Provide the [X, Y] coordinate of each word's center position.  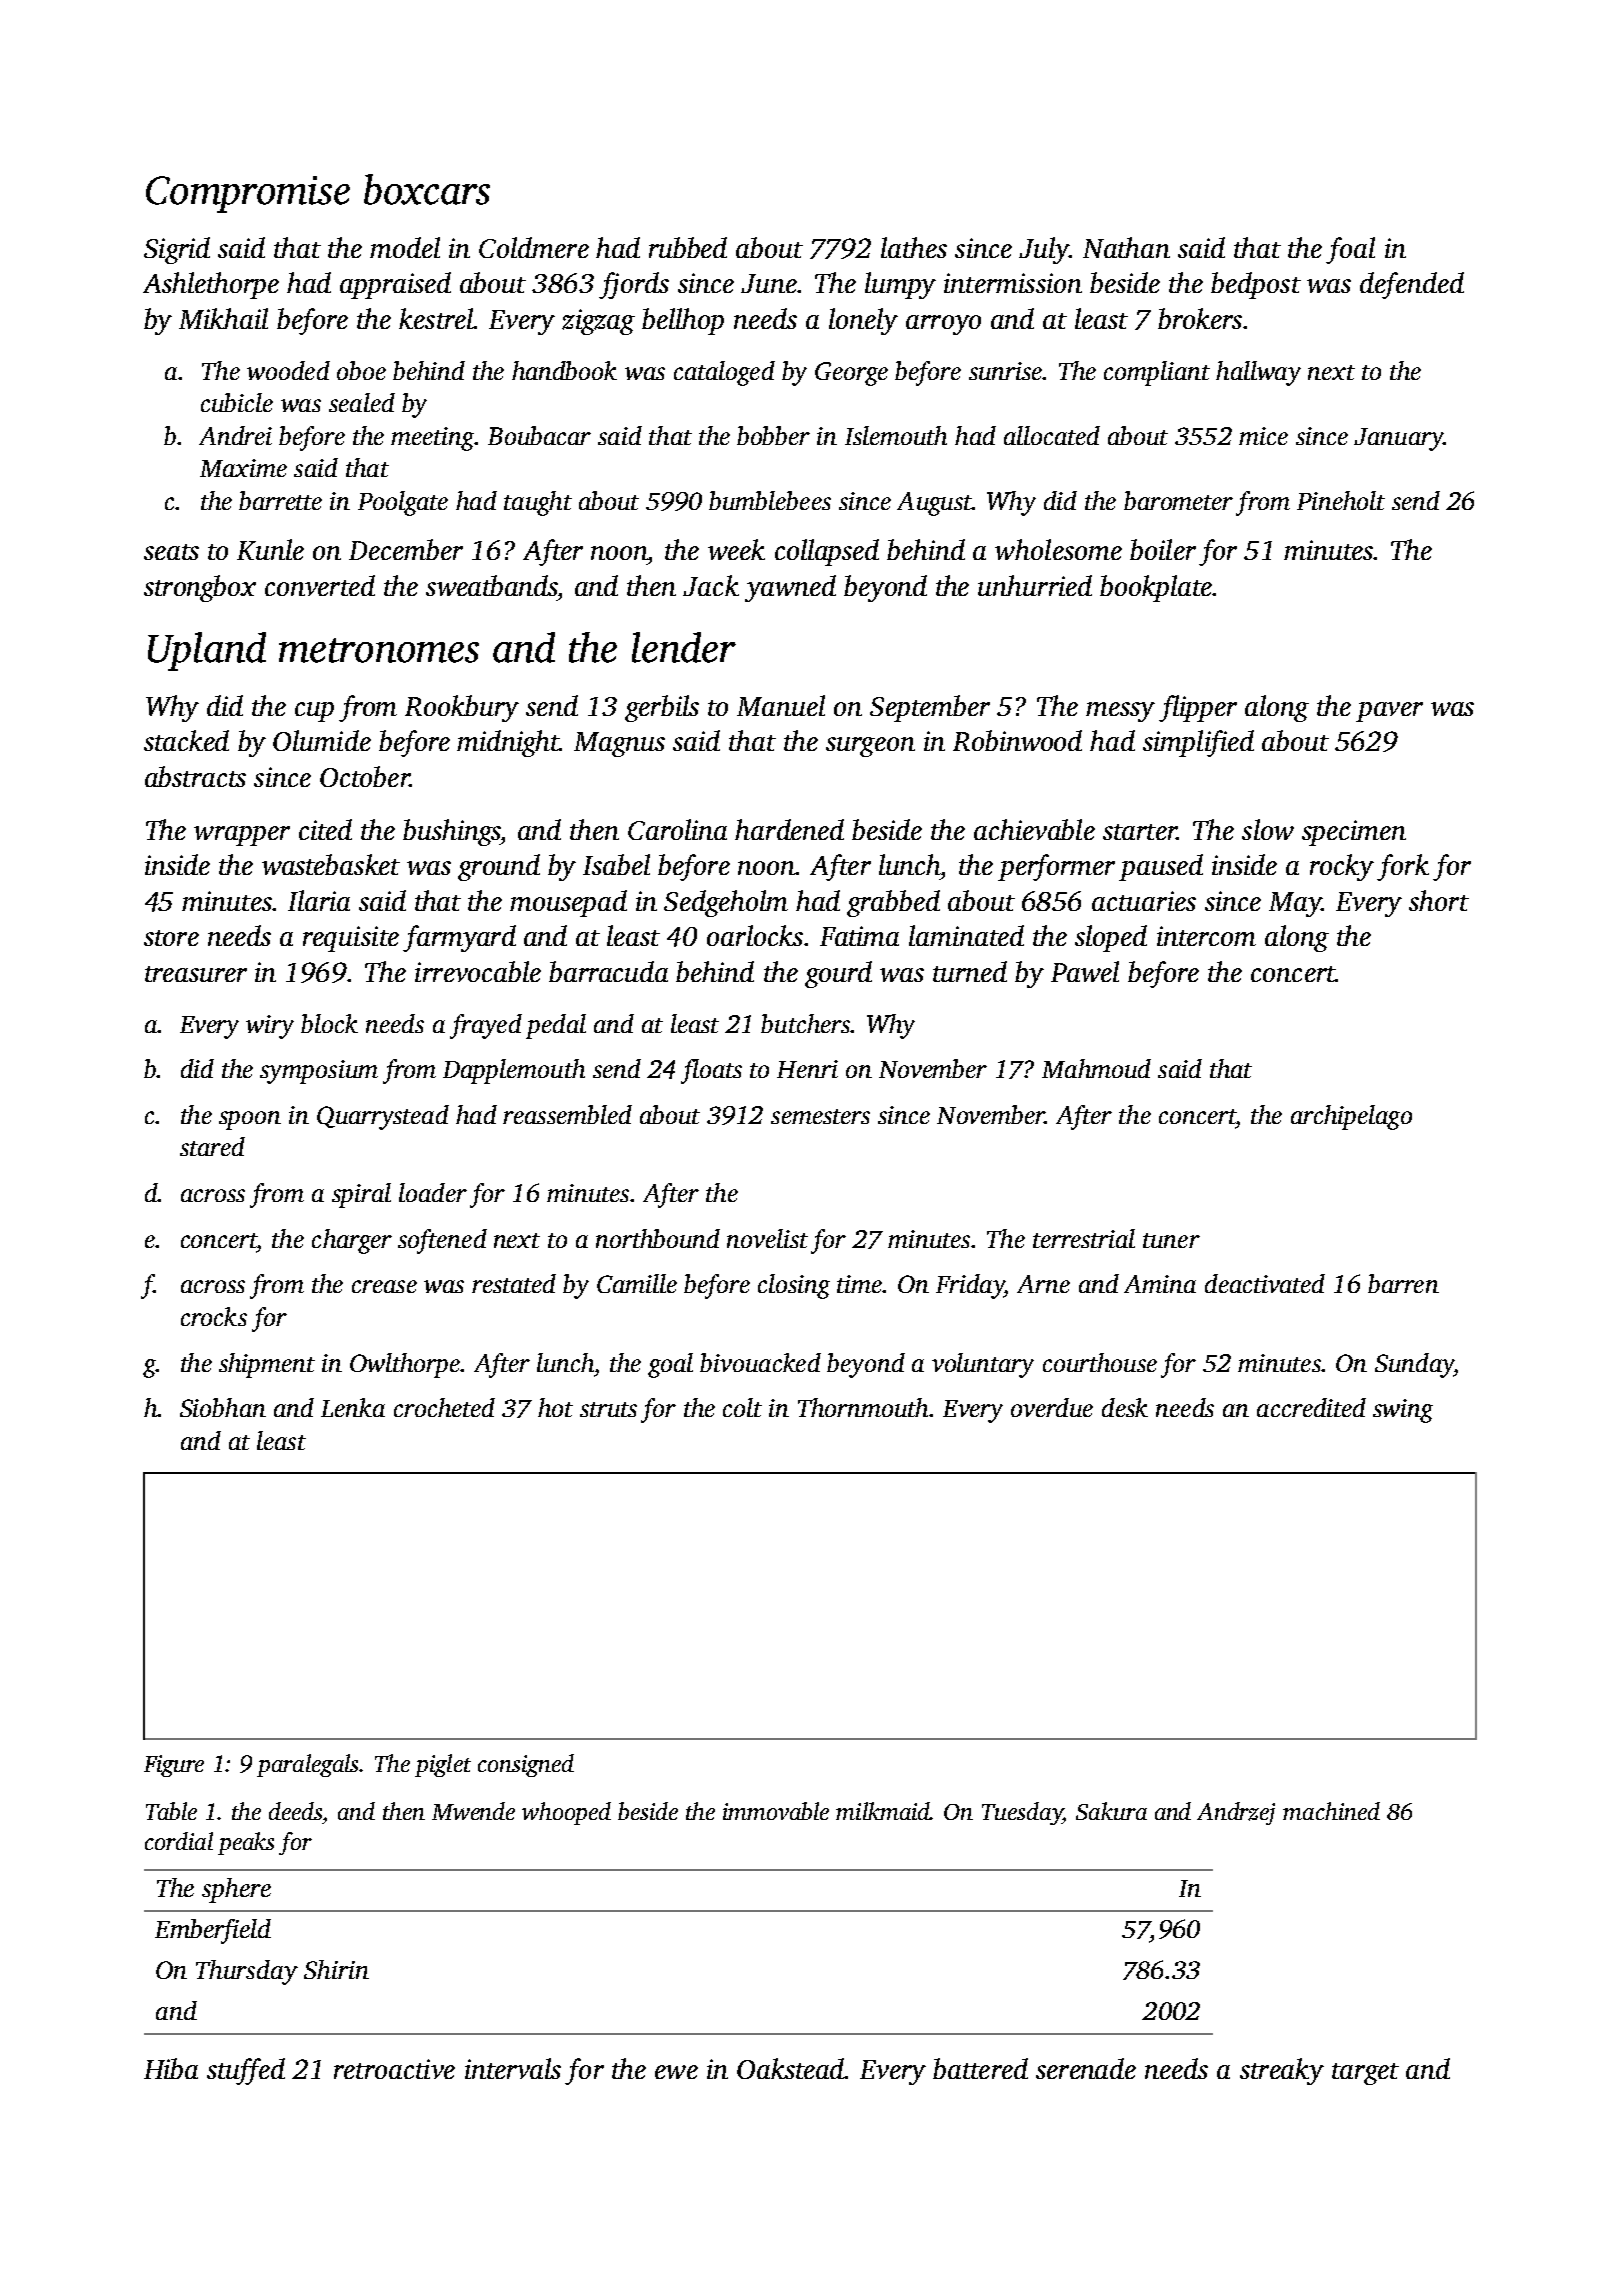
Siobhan [223, 1407]
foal [1350, 250]
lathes [914, 247]
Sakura [1111, 1811]
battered [980, 2068]
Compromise [248, 194]
